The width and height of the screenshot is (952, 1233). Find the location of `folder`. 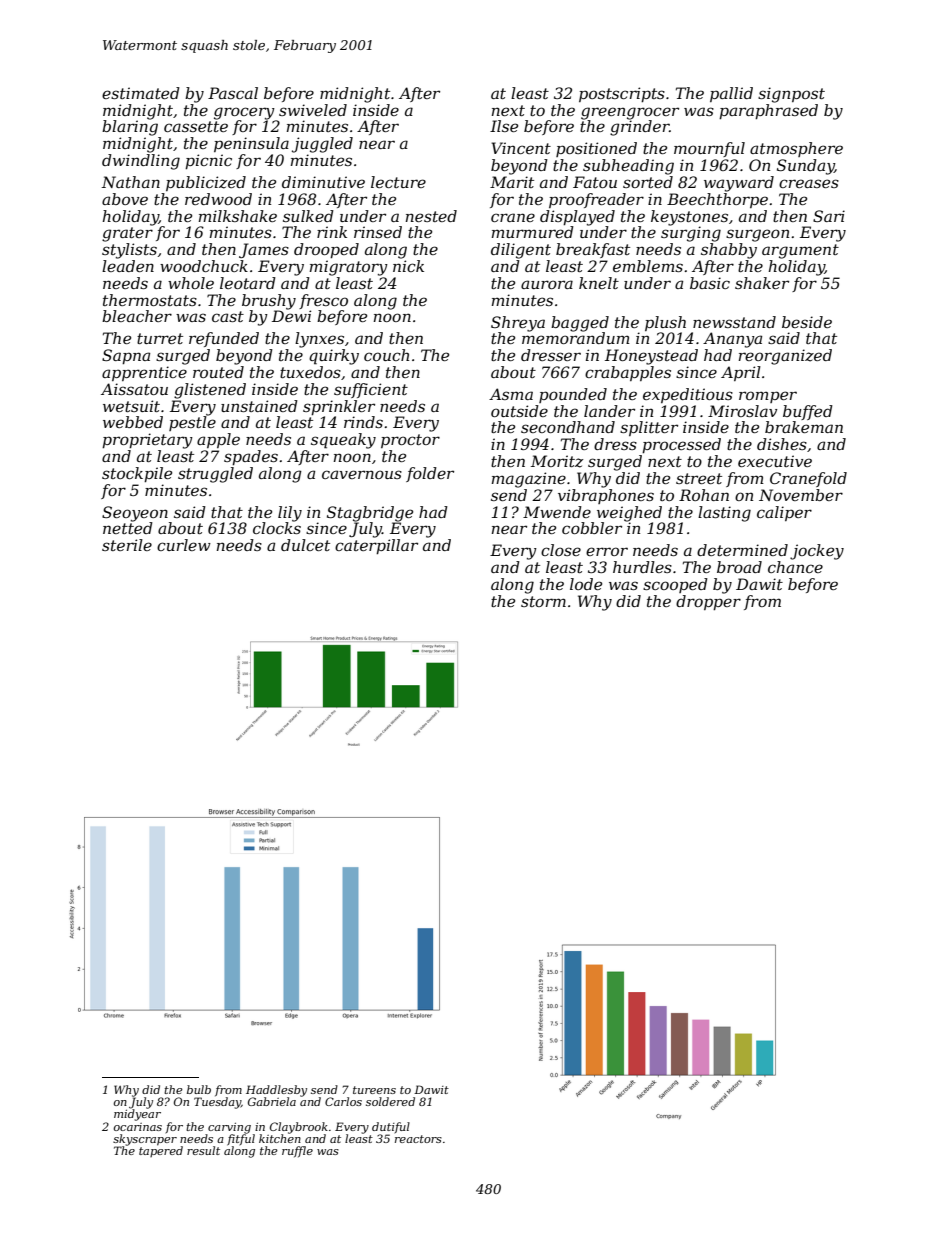

folder is located at coordinates (430, 474).
